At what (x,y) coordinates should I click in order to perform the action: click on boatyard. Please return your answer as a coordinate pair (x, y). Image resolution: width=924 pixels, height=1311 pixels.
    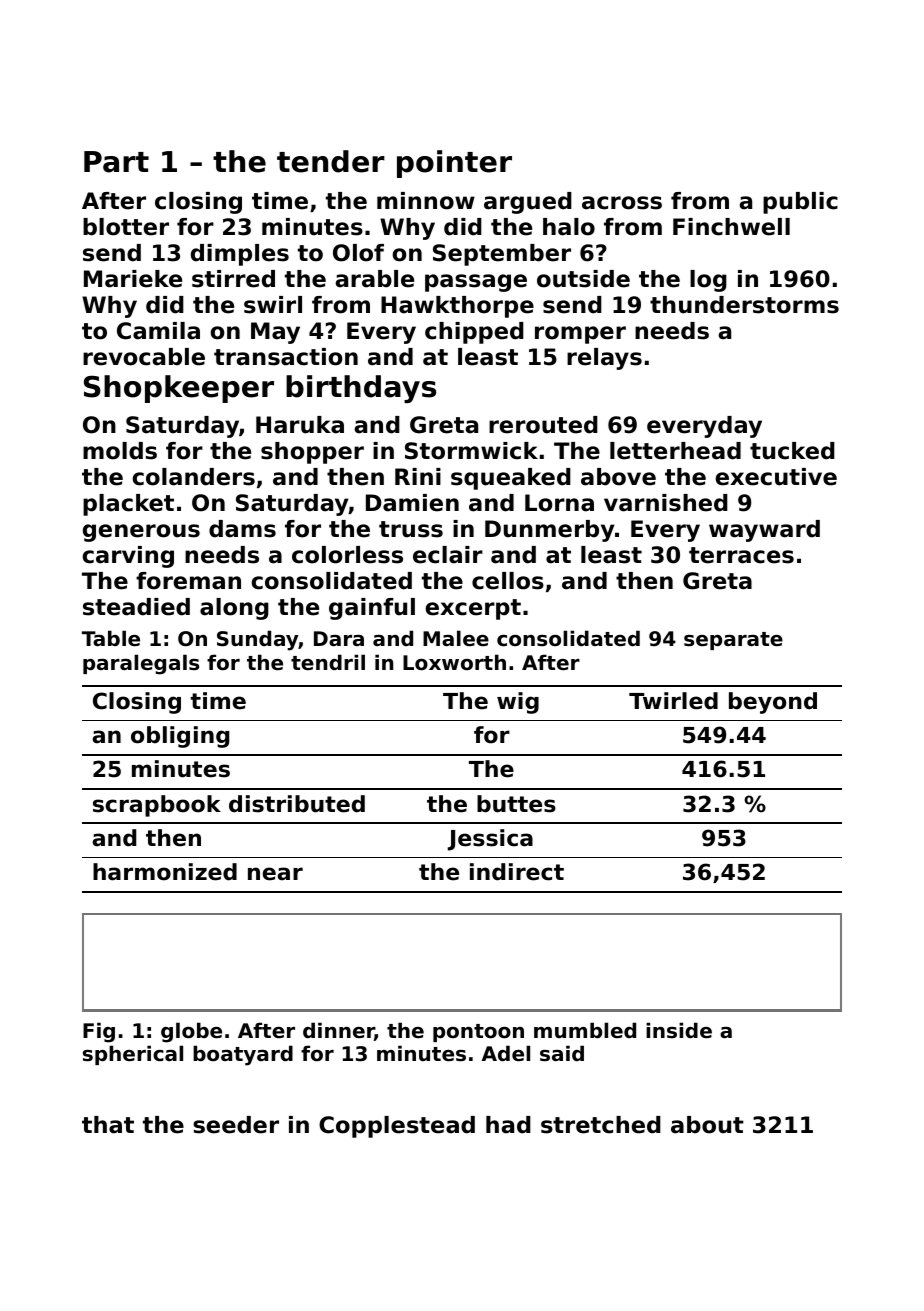
    Looking at the image, I should click on (243, 1055).
